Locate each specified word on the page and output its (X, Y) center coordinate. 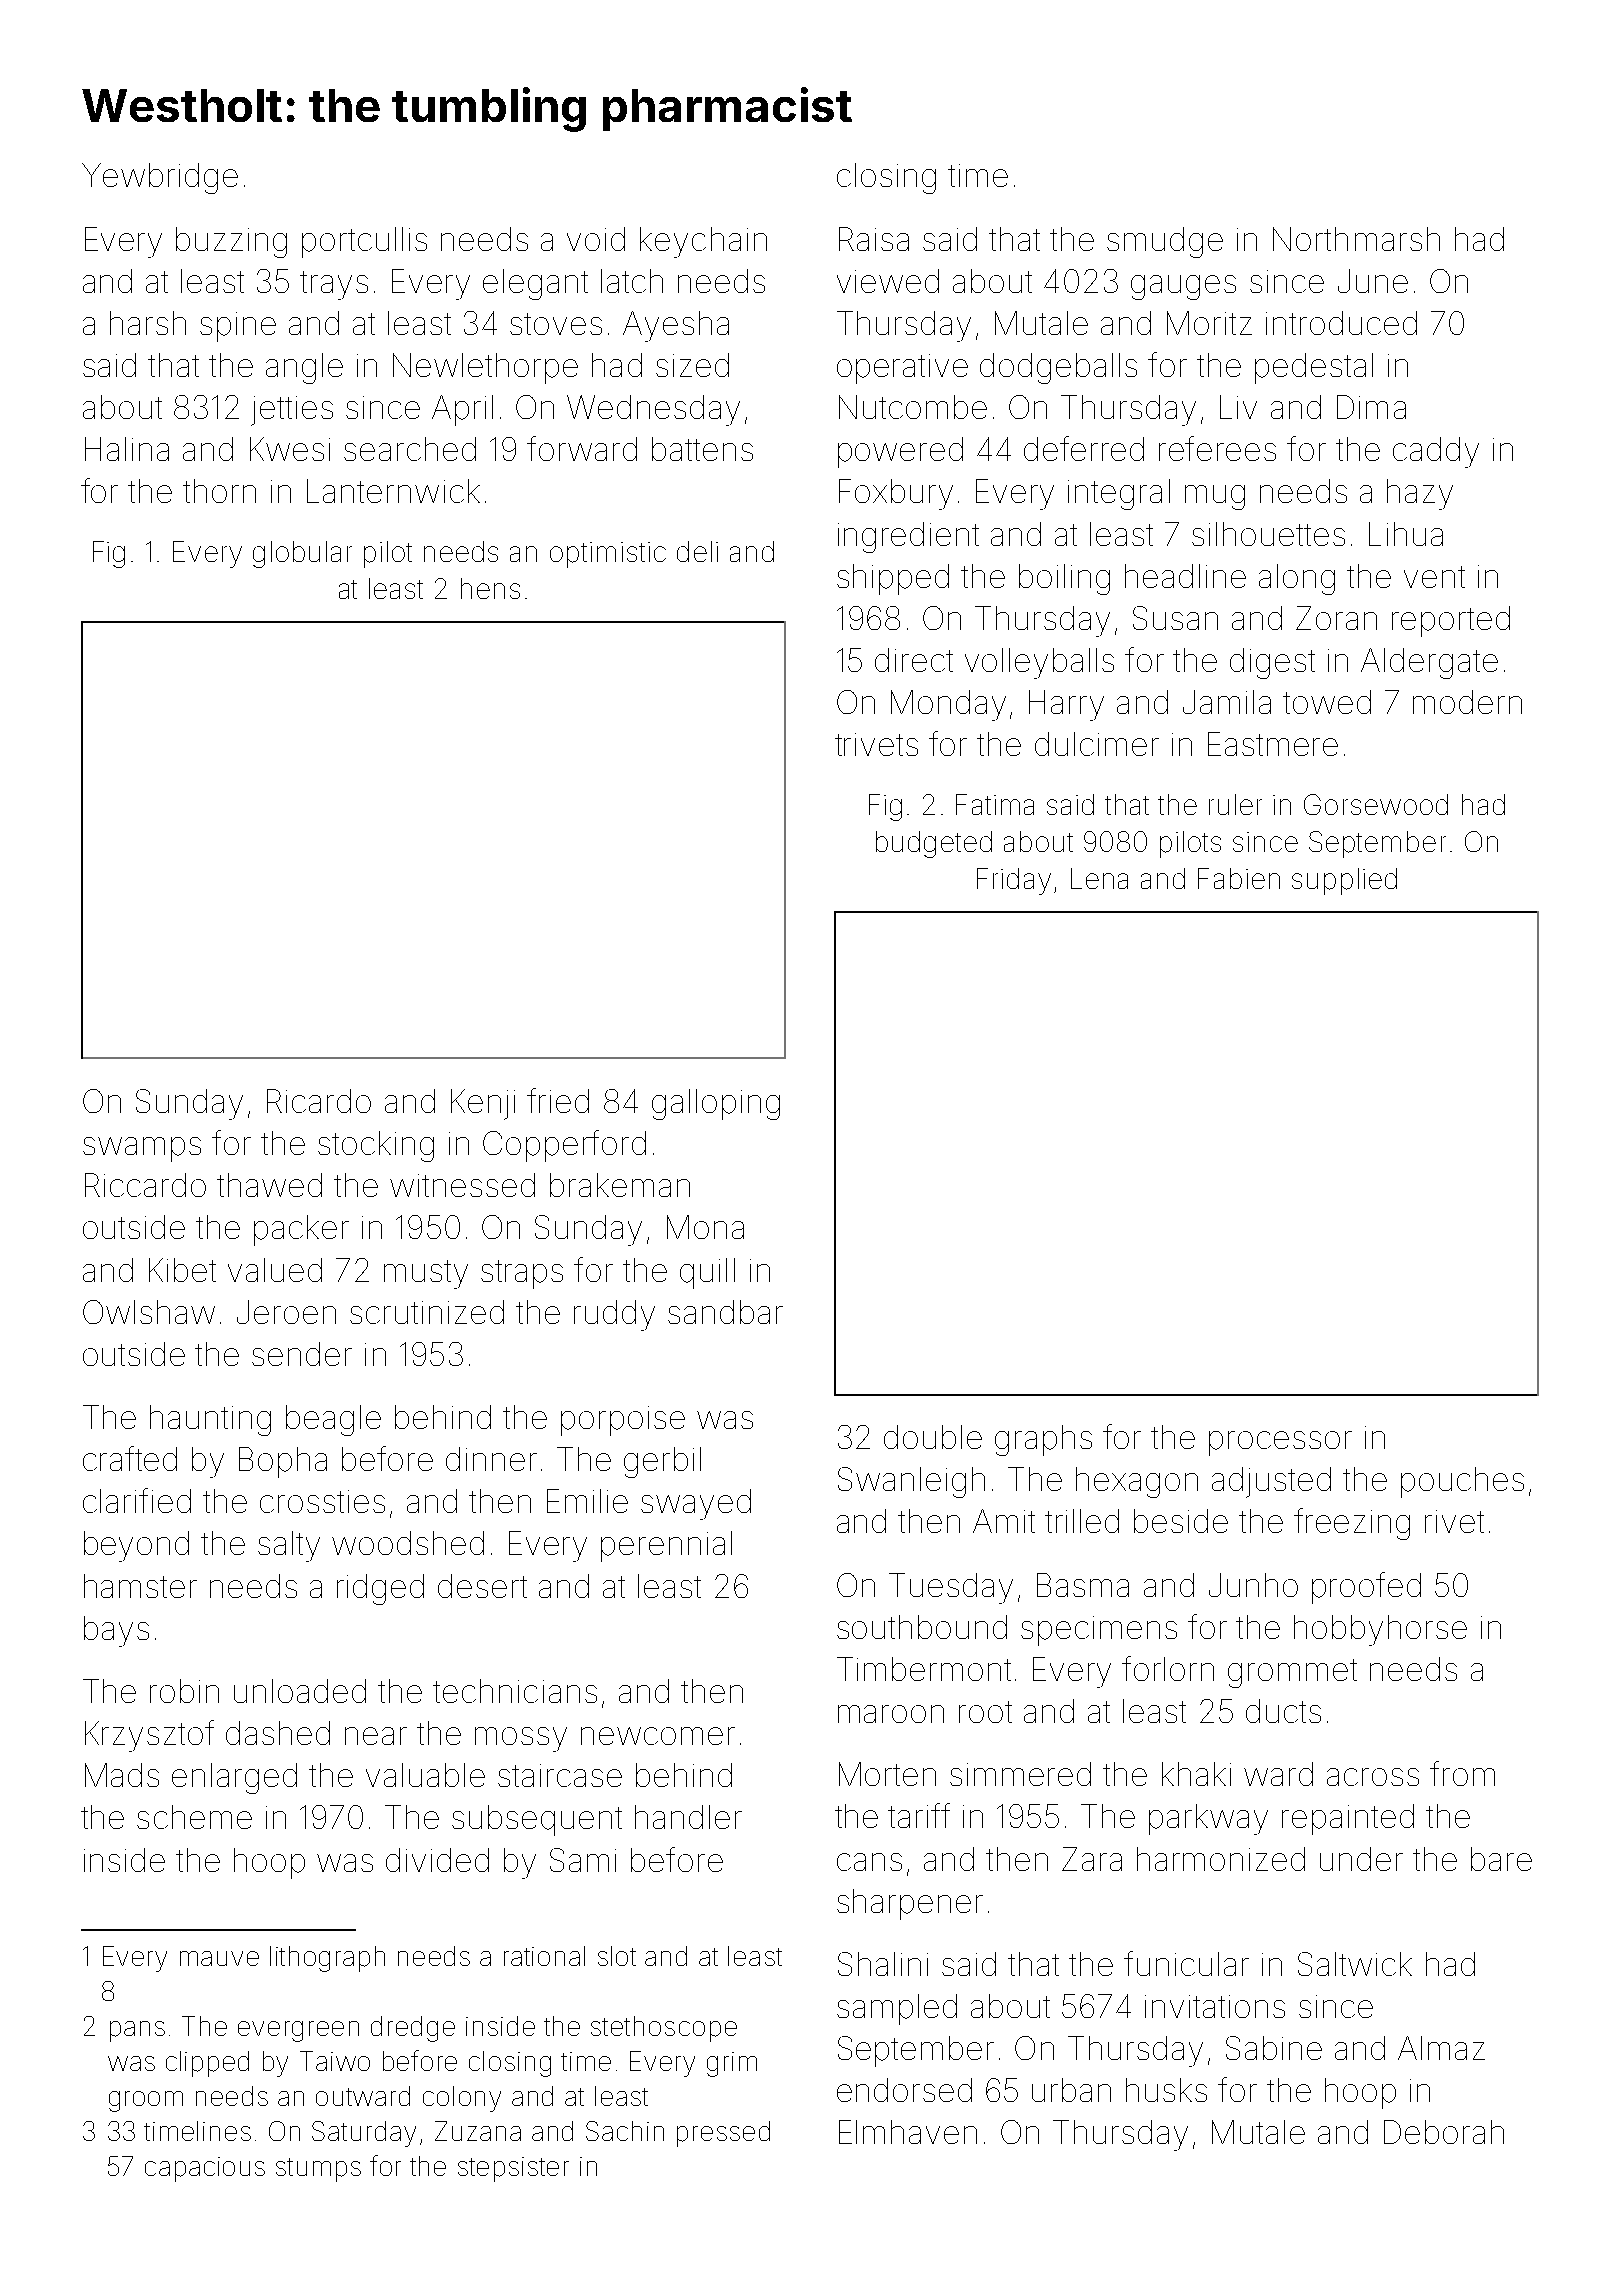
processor (1280, 1443)
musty (426, 1274)
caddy (1436, 452)
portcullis (364, 242)
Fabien (1239, 878)
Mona (705, 1227)
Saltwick (1355, 1964)
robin (184, 1691)
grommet (1292, 1673)
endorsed (904, 2090)
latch (632, 281)
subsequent (537, 1820)
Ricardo (319, 1101)
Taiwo (335, 2061)
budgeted (934, 844)
